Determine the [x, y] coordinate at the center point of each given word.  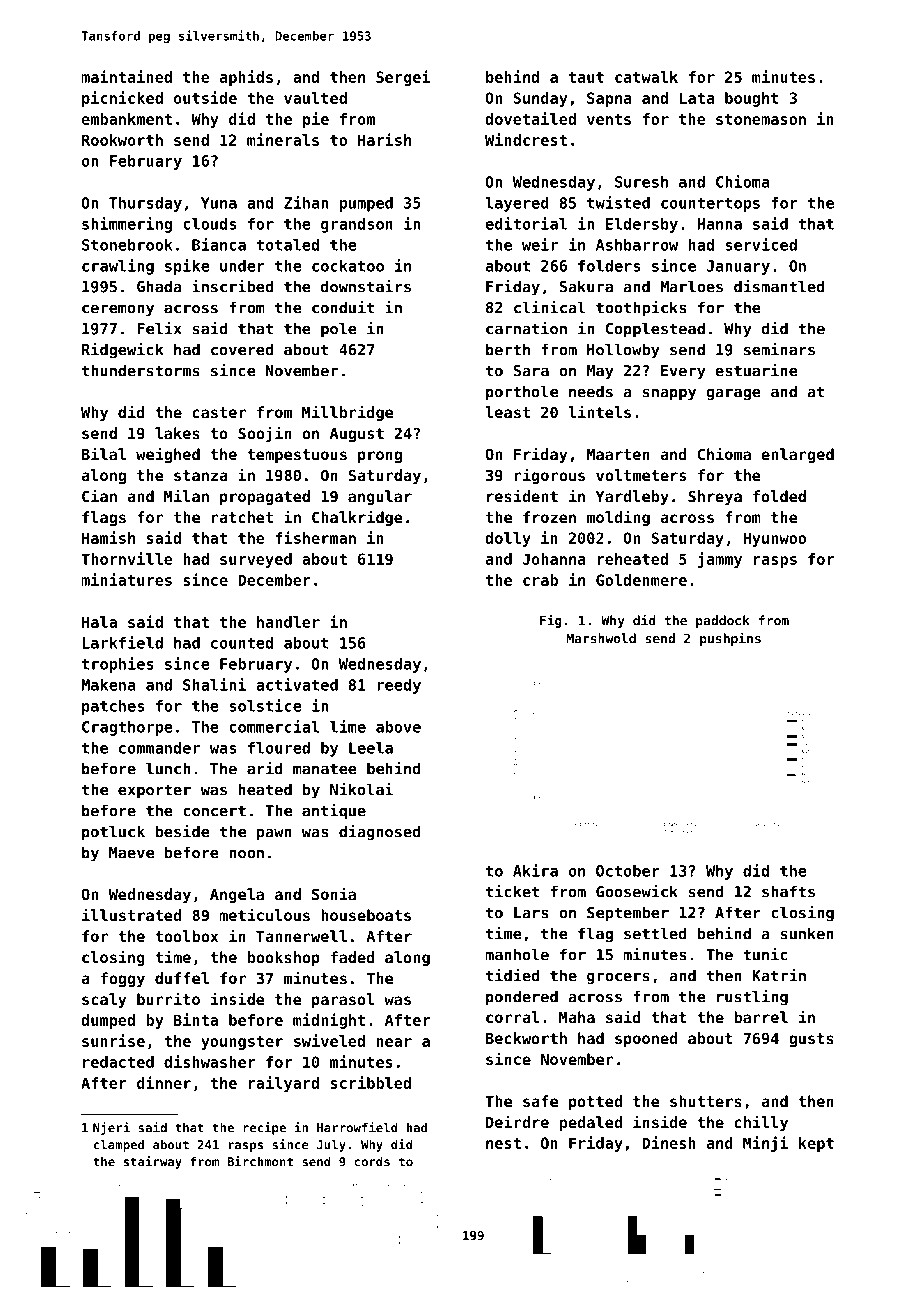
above [398, 727]
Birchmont [260, 1161]
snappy [669, 394]
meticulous [264, 914]
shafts [788, 891]
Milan [186, 495]
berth [508, 349]
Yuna [219, 203]
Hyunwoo [775, 539]
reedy [399, 686]
